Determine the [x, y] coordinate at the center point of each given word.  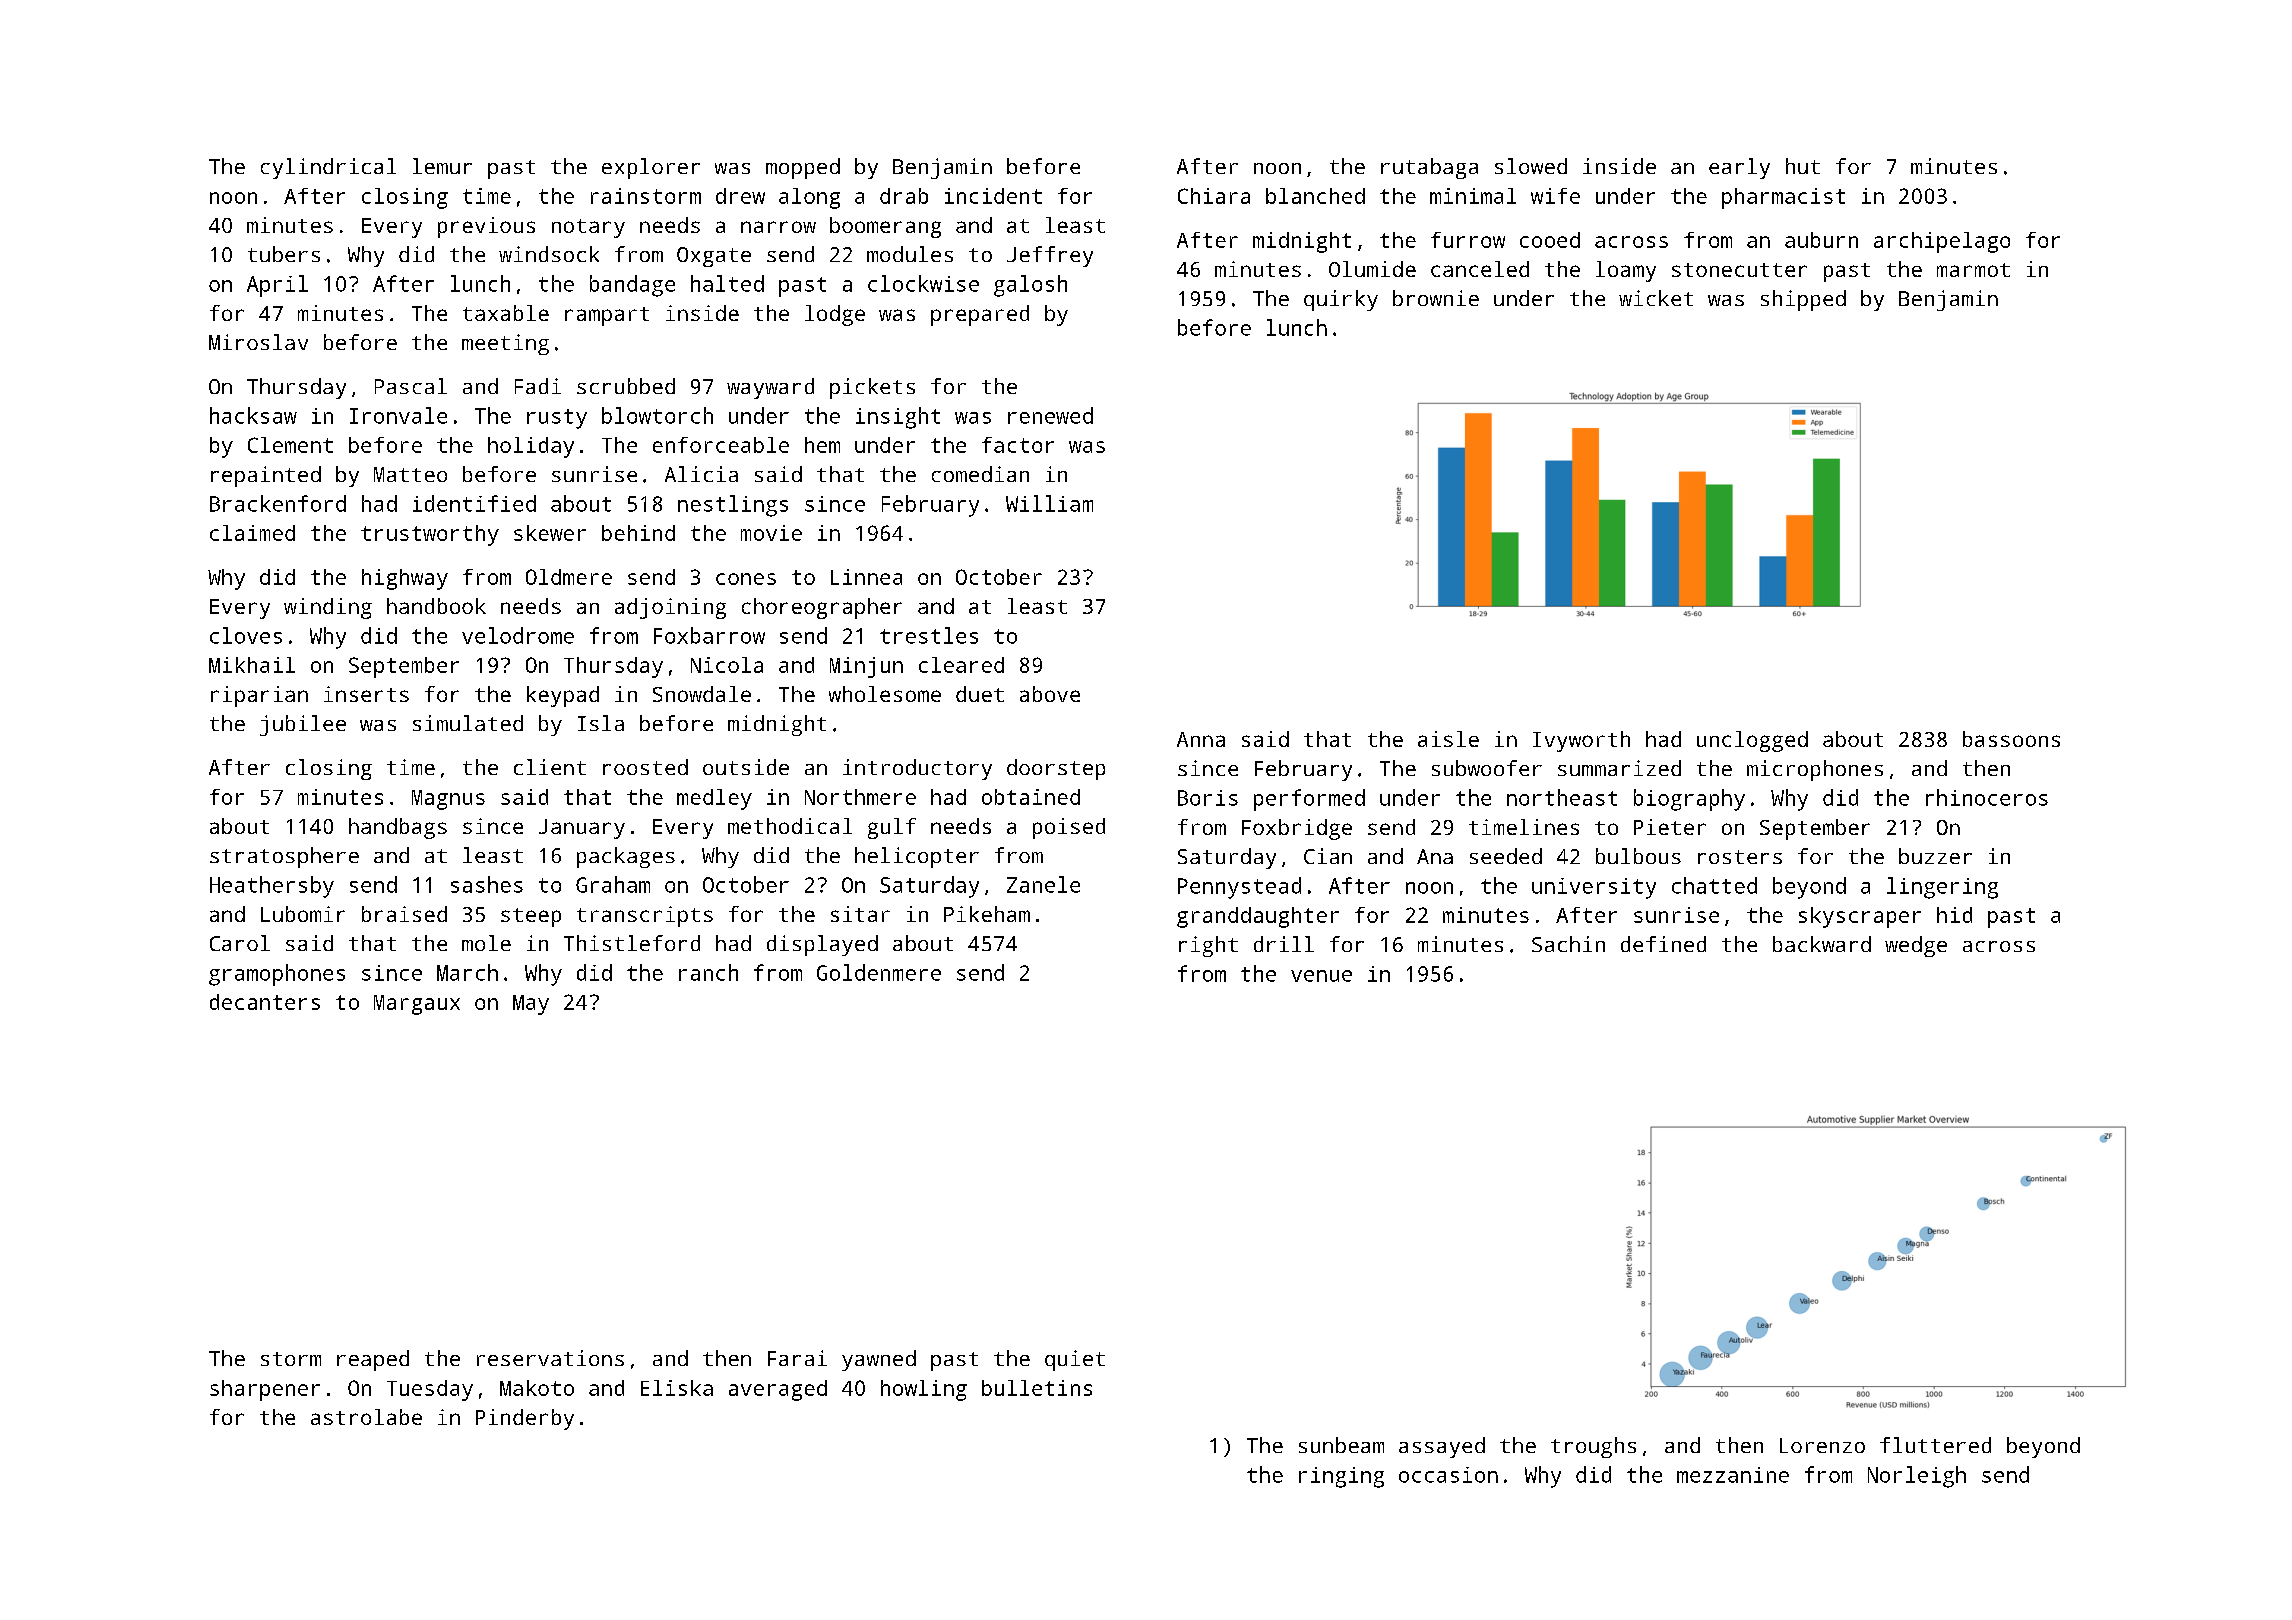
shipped [1803, 300]
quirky [1341, 300]
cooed [1550, 240]
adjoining [670, 608]
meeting [505, 344]
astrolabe [366, 1417]
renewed [1050, 415]
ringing [1341, 1477]
